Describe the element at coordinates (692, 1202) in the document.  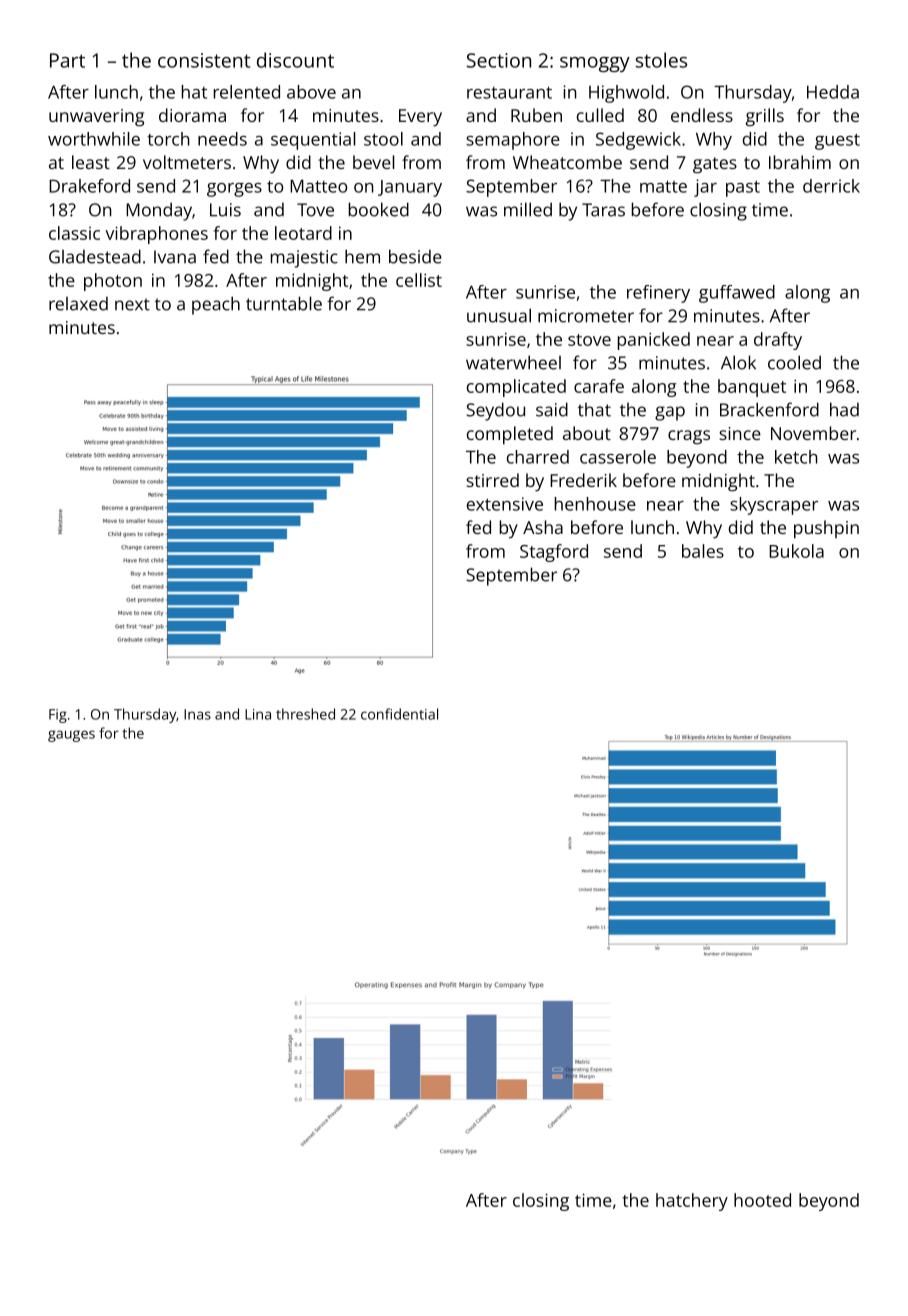
I see `hatchery` at that location.
